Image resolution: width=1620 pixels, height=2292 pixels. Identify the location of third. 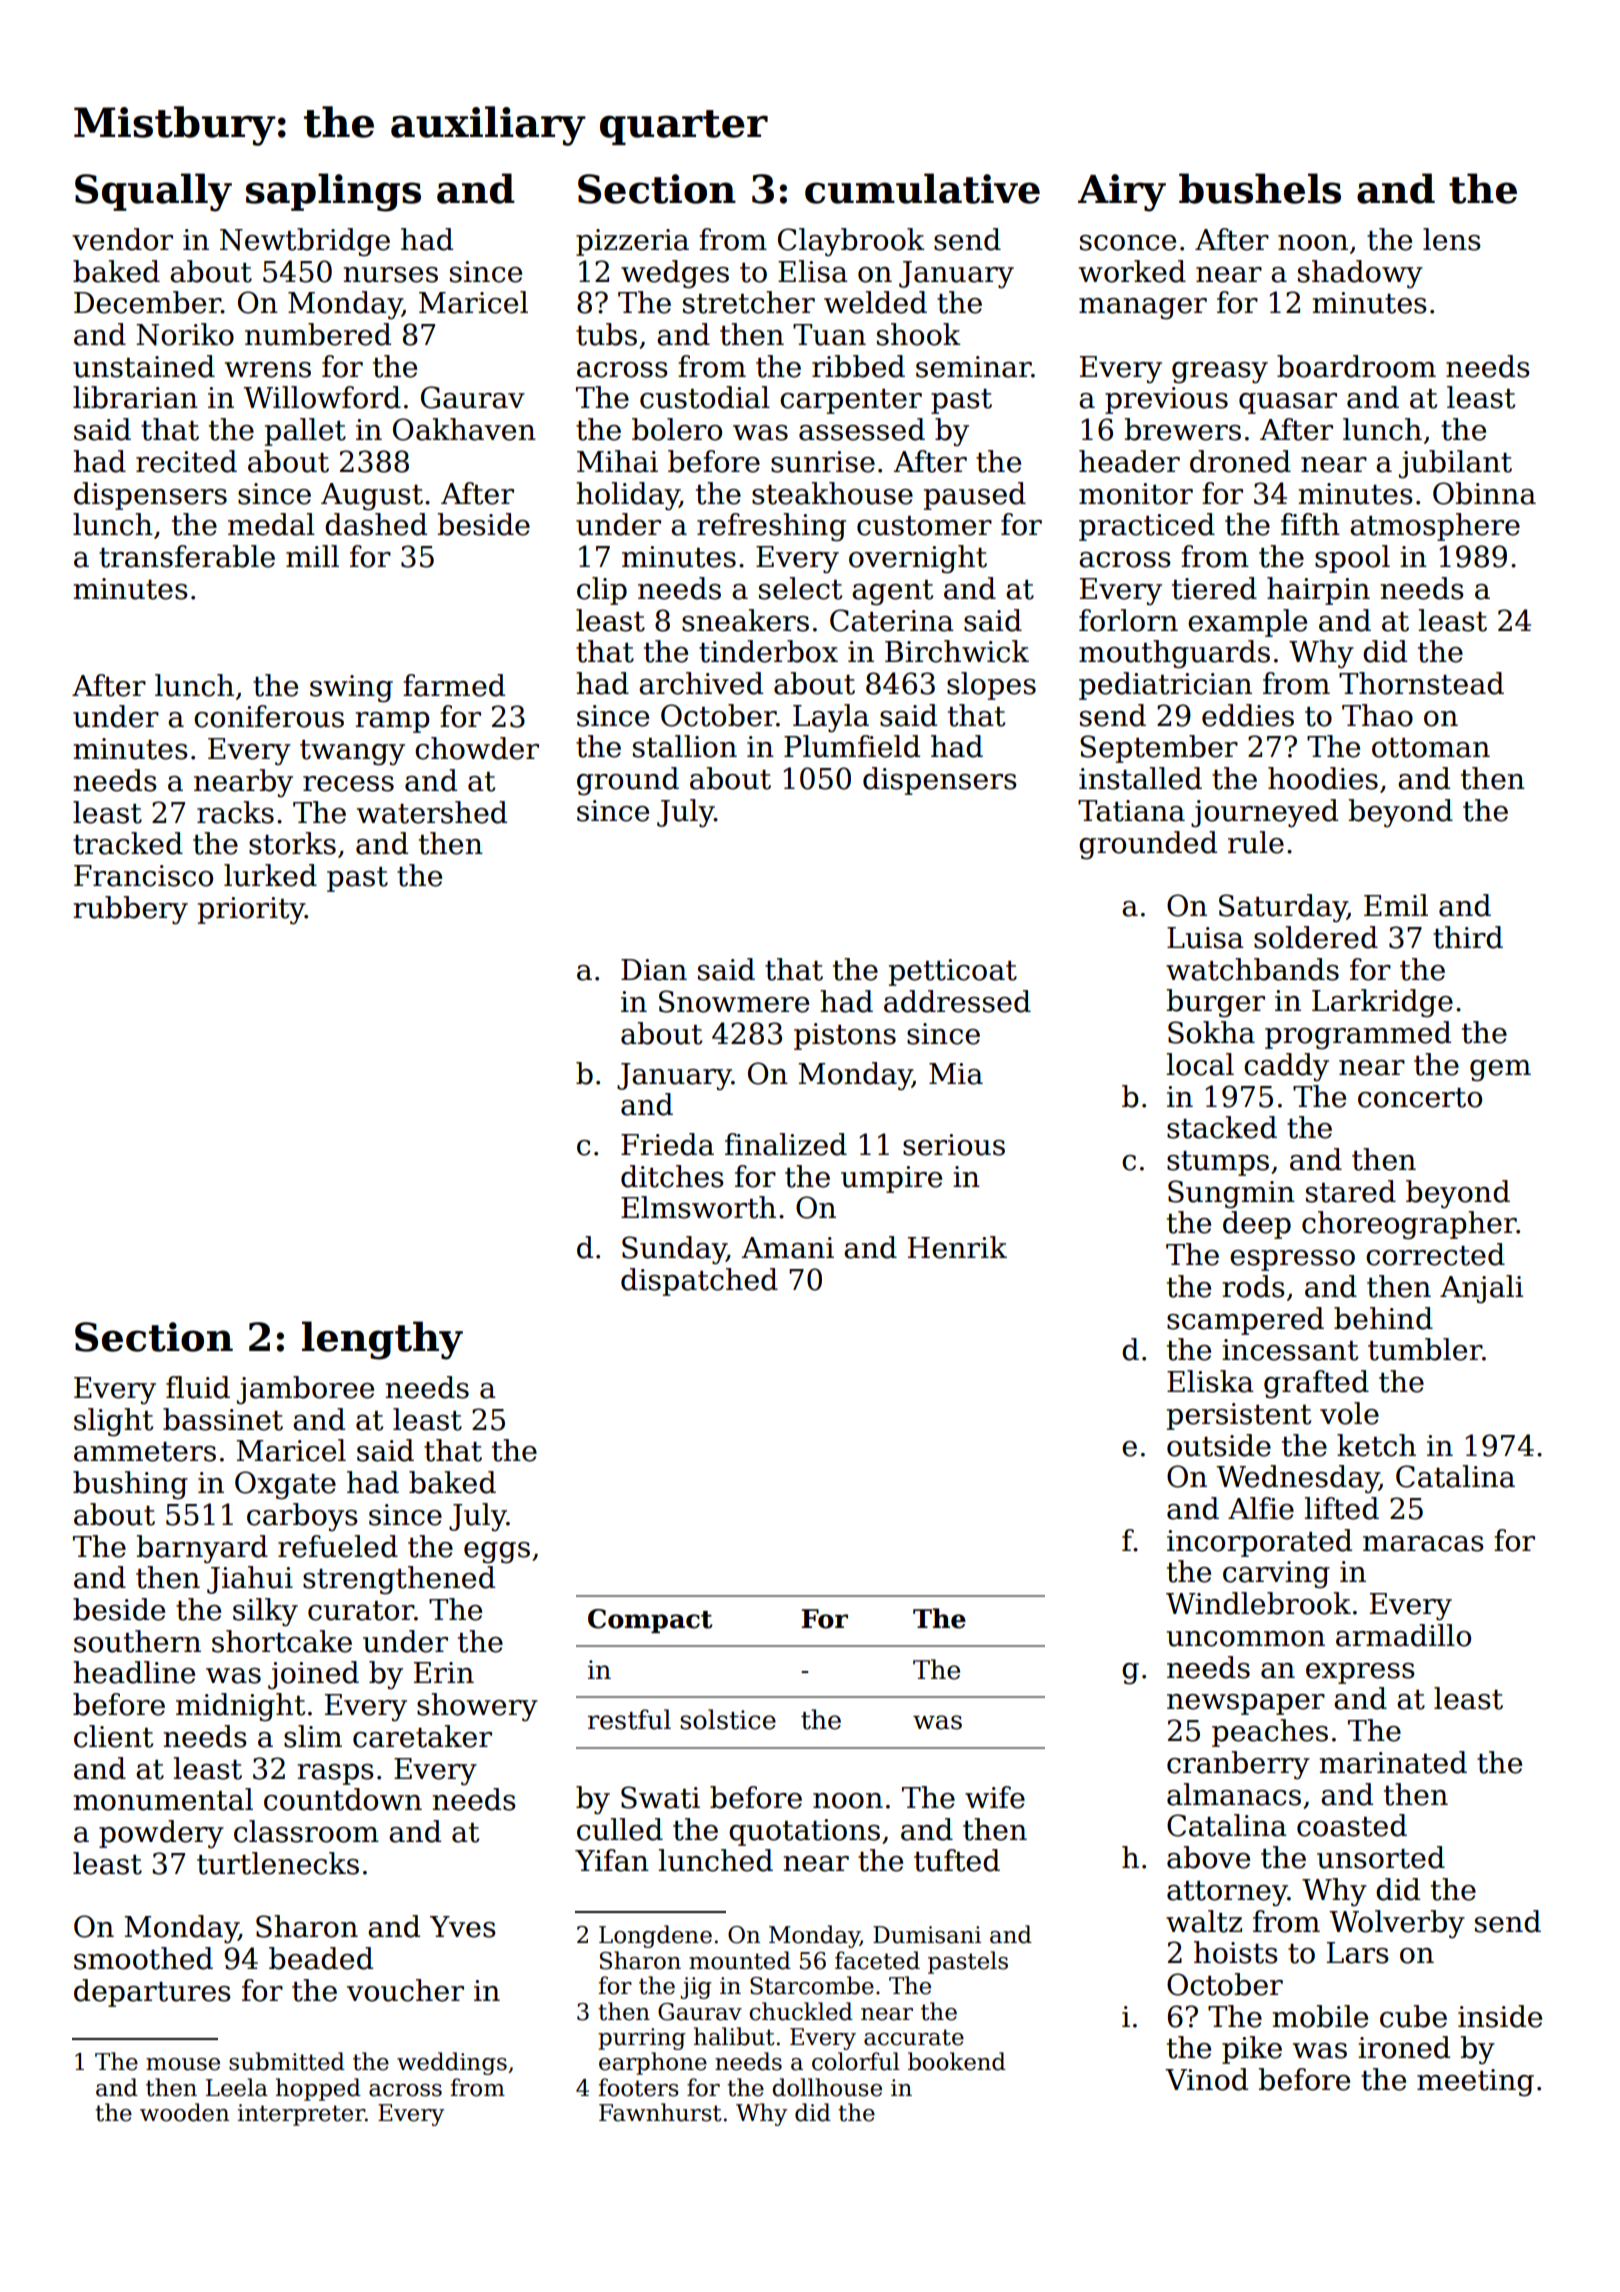
(1468, 937).
